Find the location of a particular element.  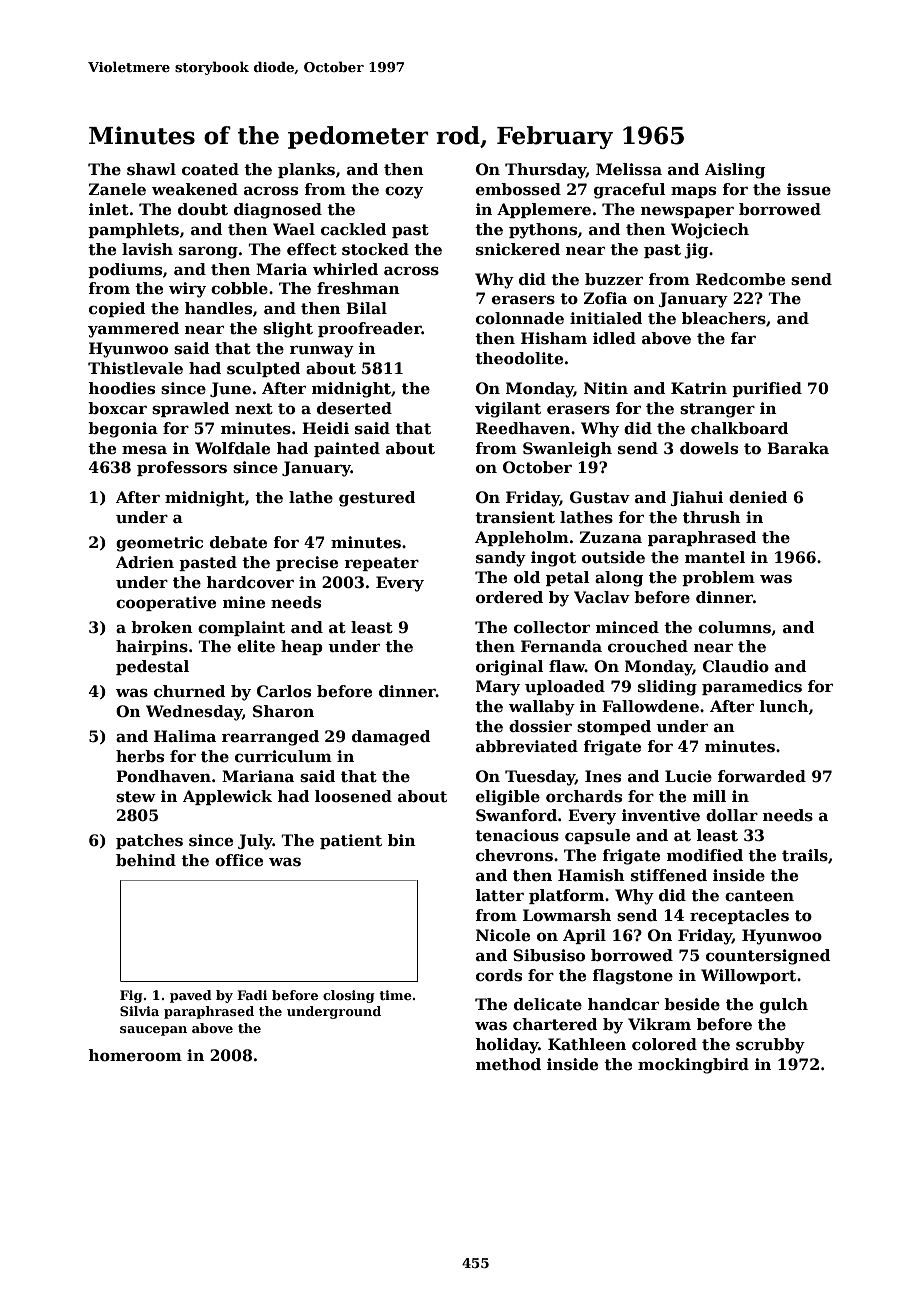

forwarded is located at coordinates (762, 776).
